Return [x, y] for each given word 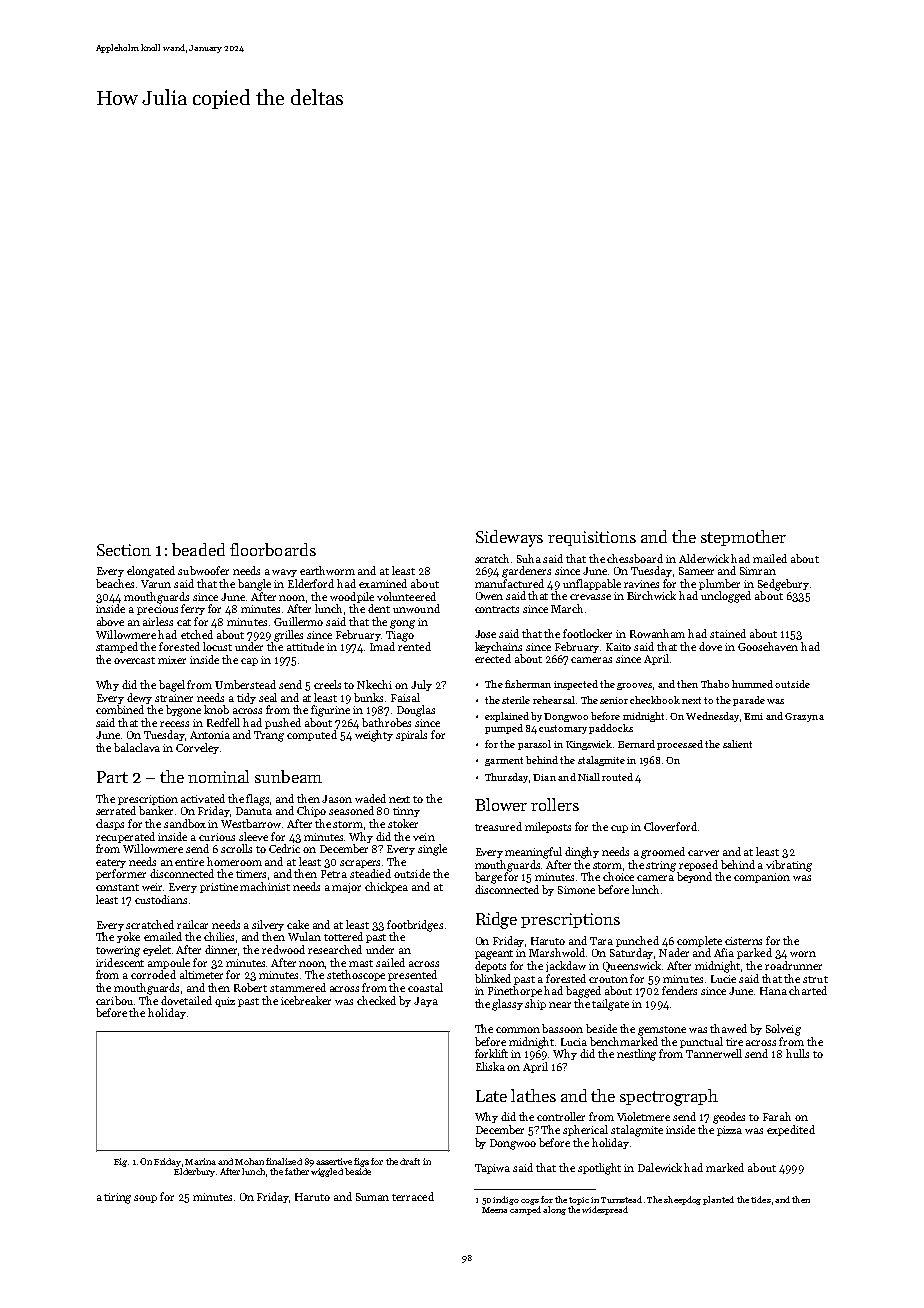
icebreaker [306, 1000]
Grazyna [804, 717]
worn [803, 954]
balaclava [137, 747]
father [297, 1171]
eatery [111, 863]
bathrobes [386, 722]
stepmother [743, 538]
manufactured [509, 583]
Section [124, 550]
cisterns [743, 941]
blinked [493, 978]
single [432, 850]
